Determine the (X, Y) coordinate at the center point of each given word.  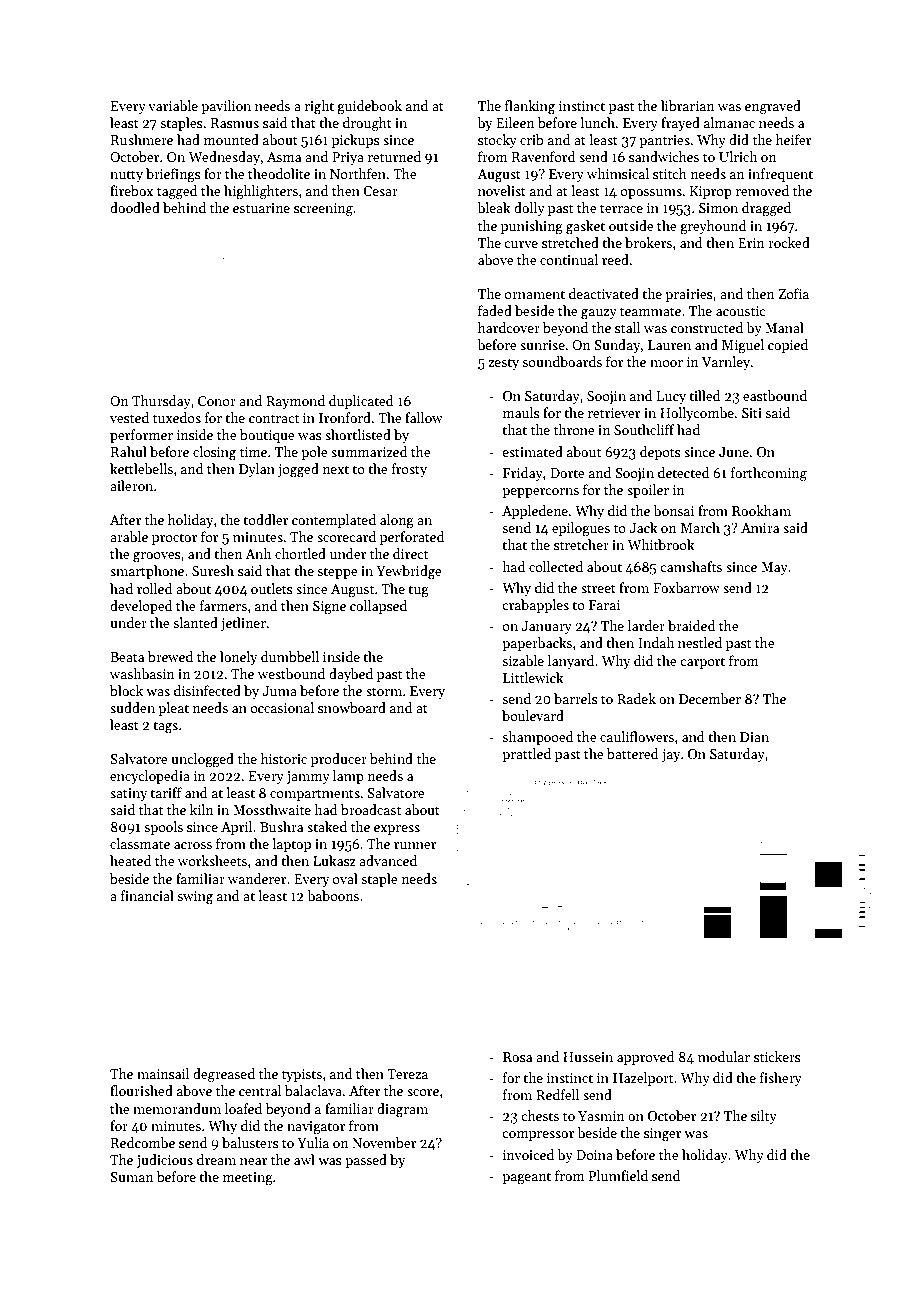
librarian (687, 105)
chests (540, 1115)
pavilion (226, 107)
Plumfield (618, 1175)
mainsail (163, 1073)
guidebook (369, 107)
